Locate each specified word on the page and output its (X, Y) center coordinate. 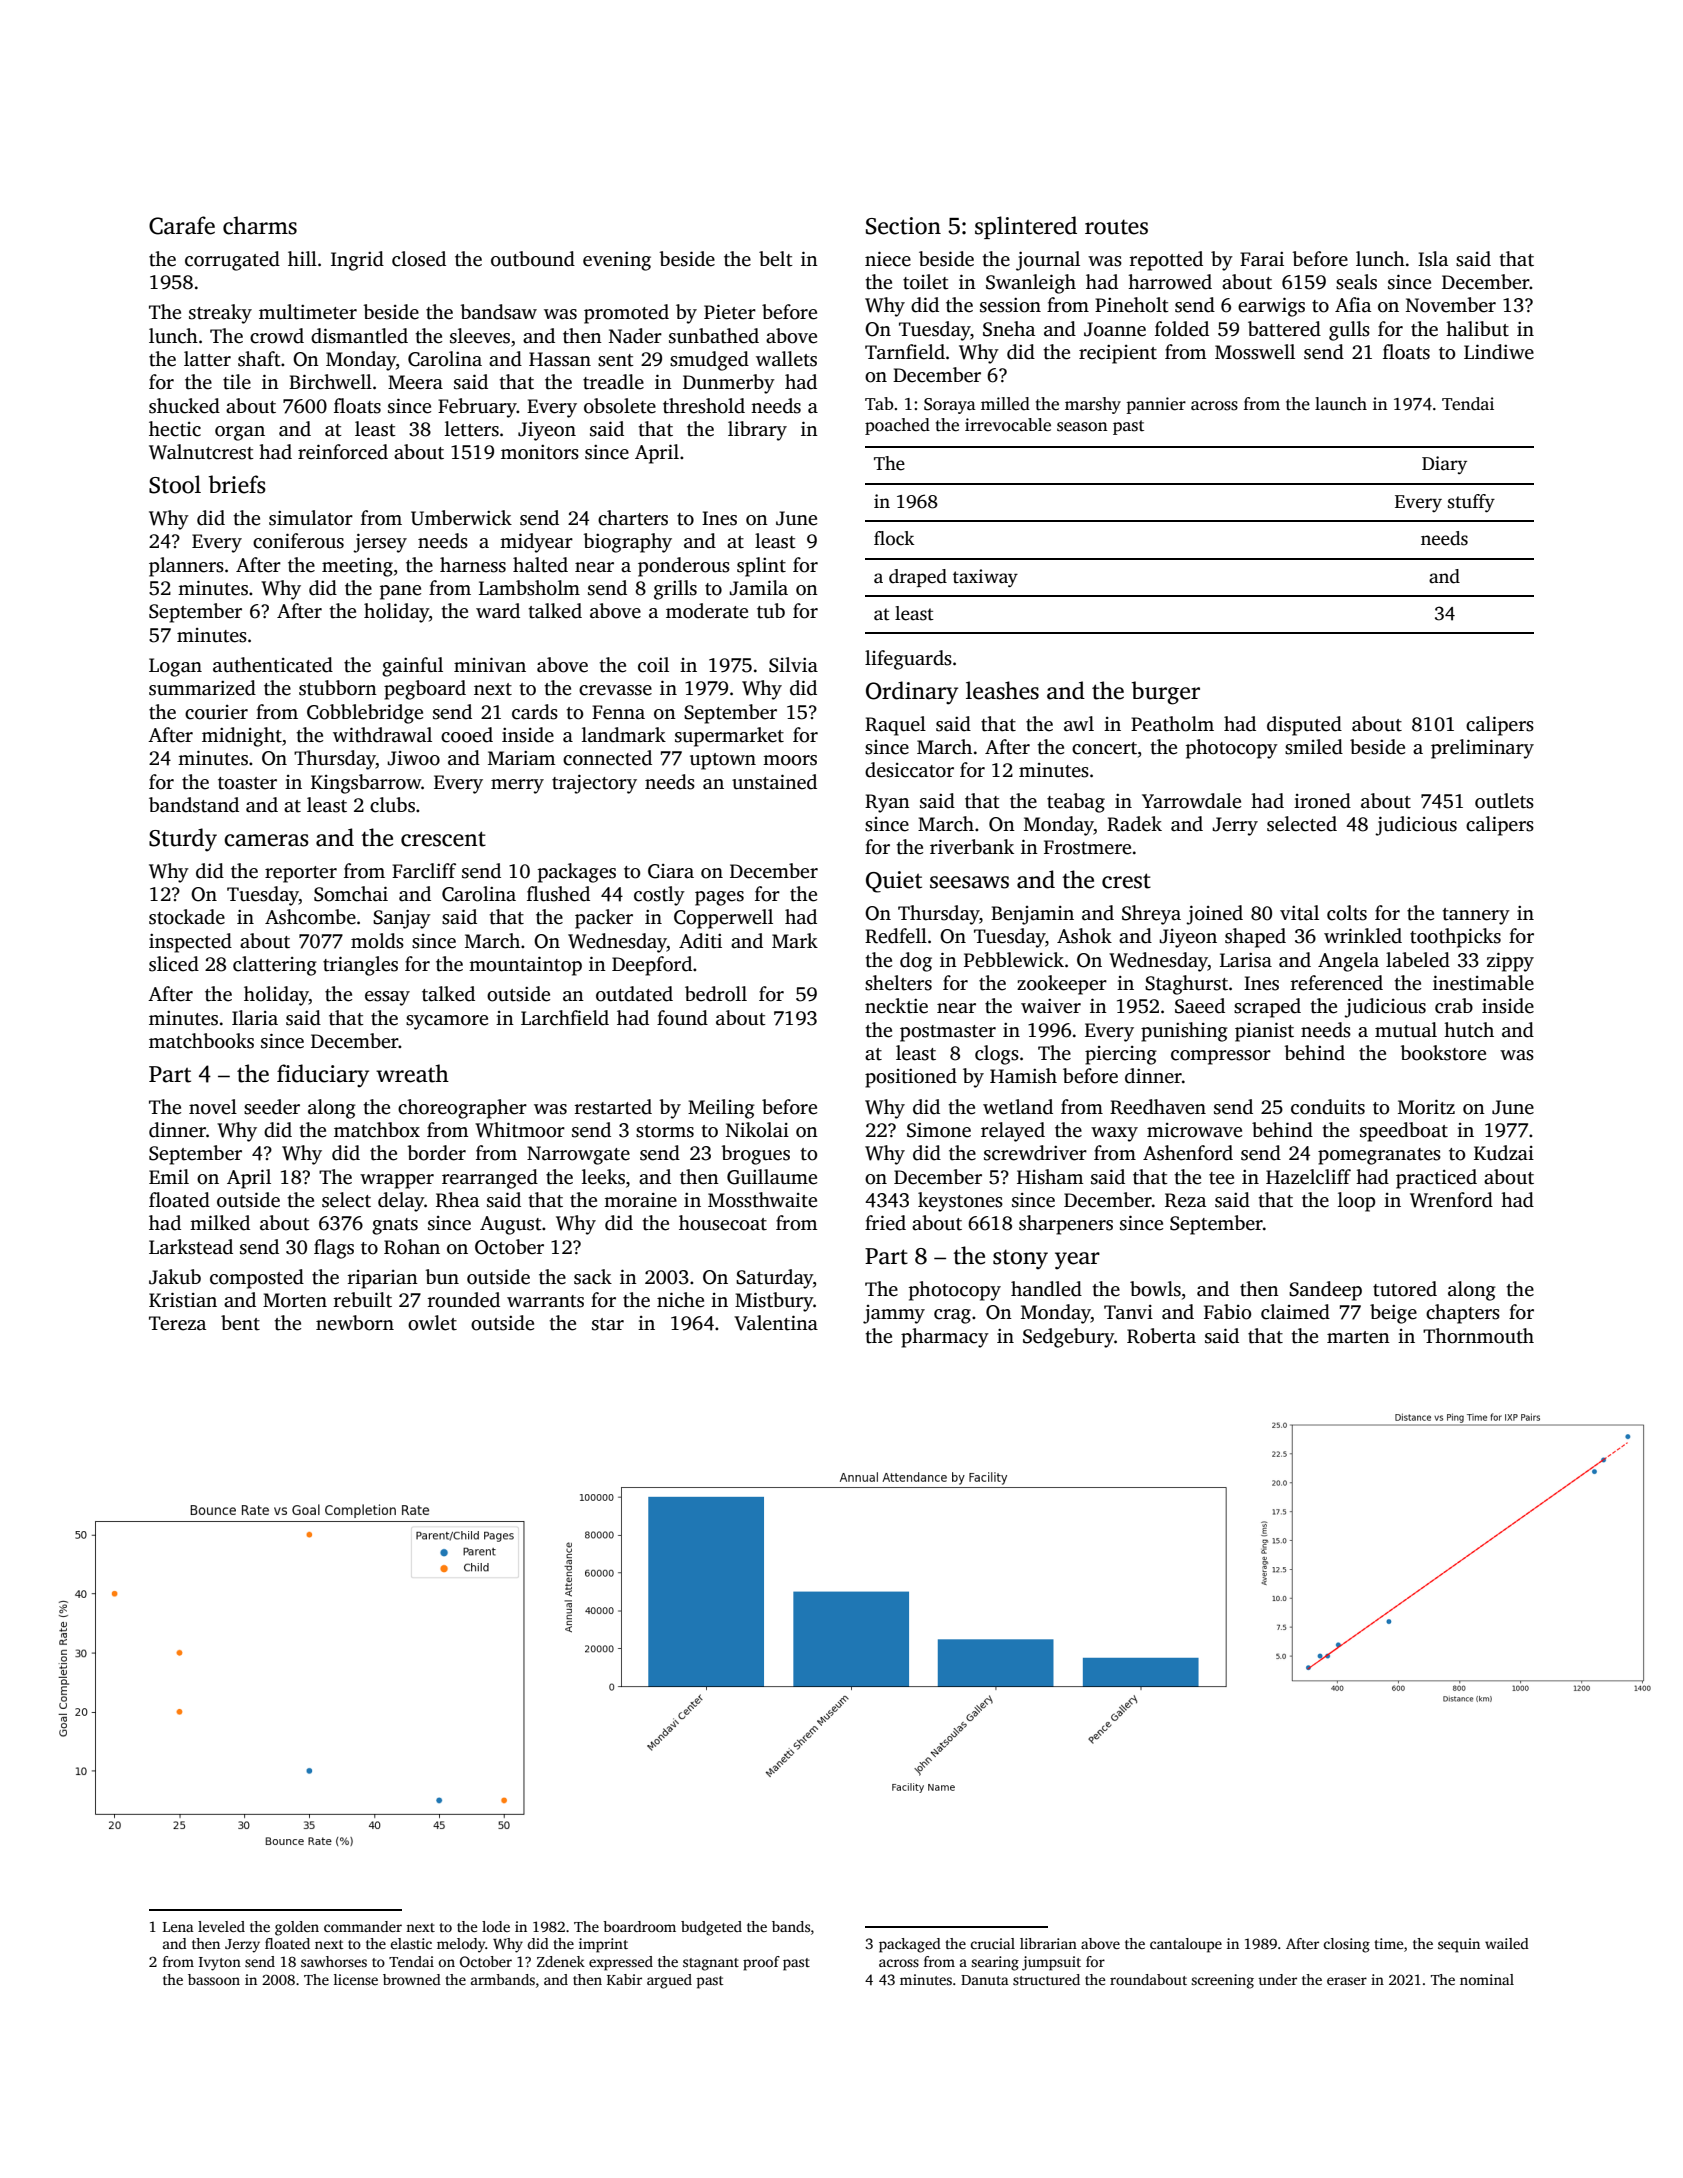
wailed (1507, 1943)
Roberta (1161, 1336)
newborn (355, 1323)
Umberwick (461, 518)
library (757, 431)
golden (297, 1928)
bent (240, 1323)
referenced (1336, 983)
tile (237, 382)
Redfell (896, 936)
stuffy (1471, 503)
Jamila (758, 588)
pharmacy (945, 1338)
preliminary (1482, 749)
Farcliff (424, 871)
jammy (894, 1314)
